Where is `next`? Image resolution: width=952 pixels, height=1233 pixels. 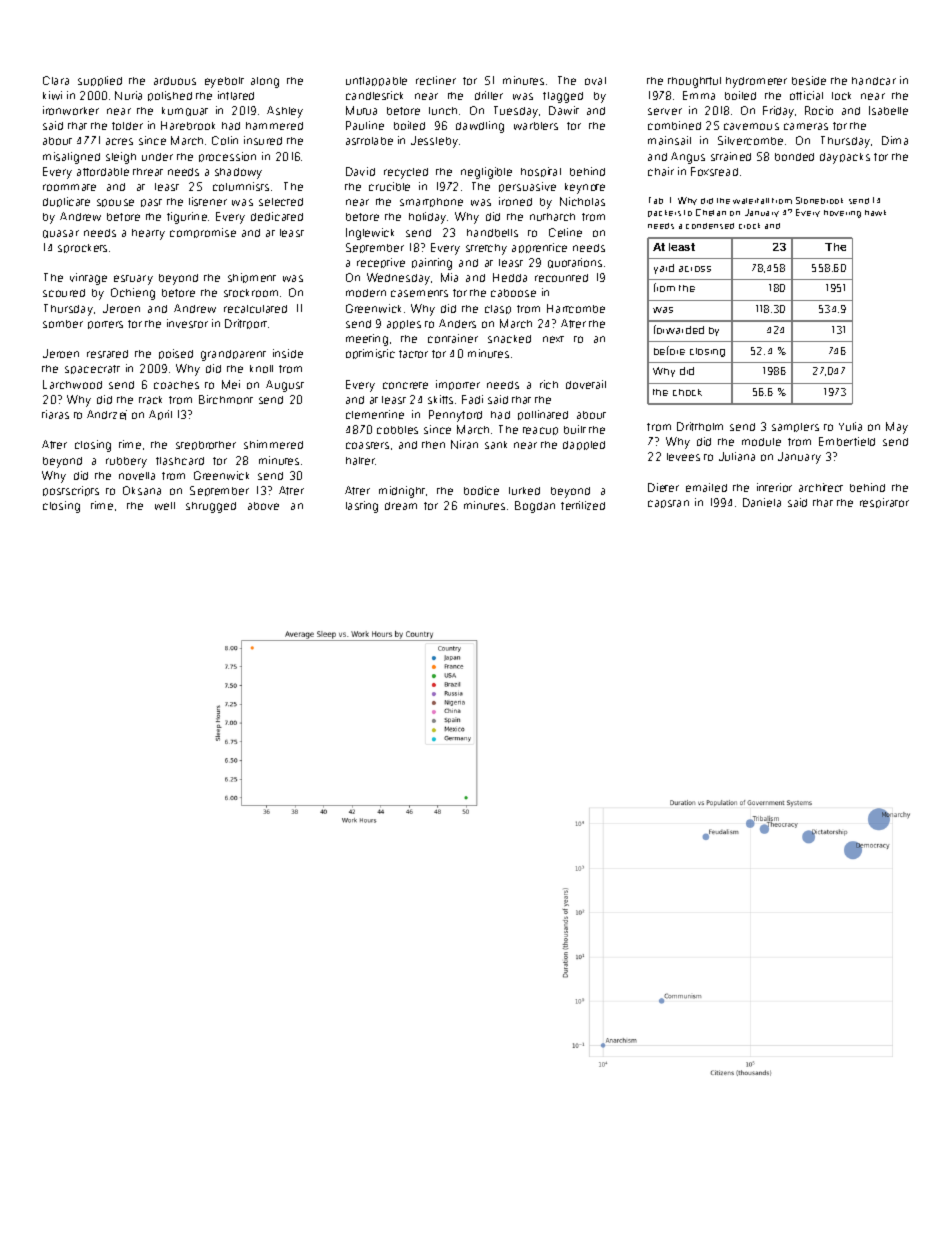
next is located at coordinates (553, 339).
